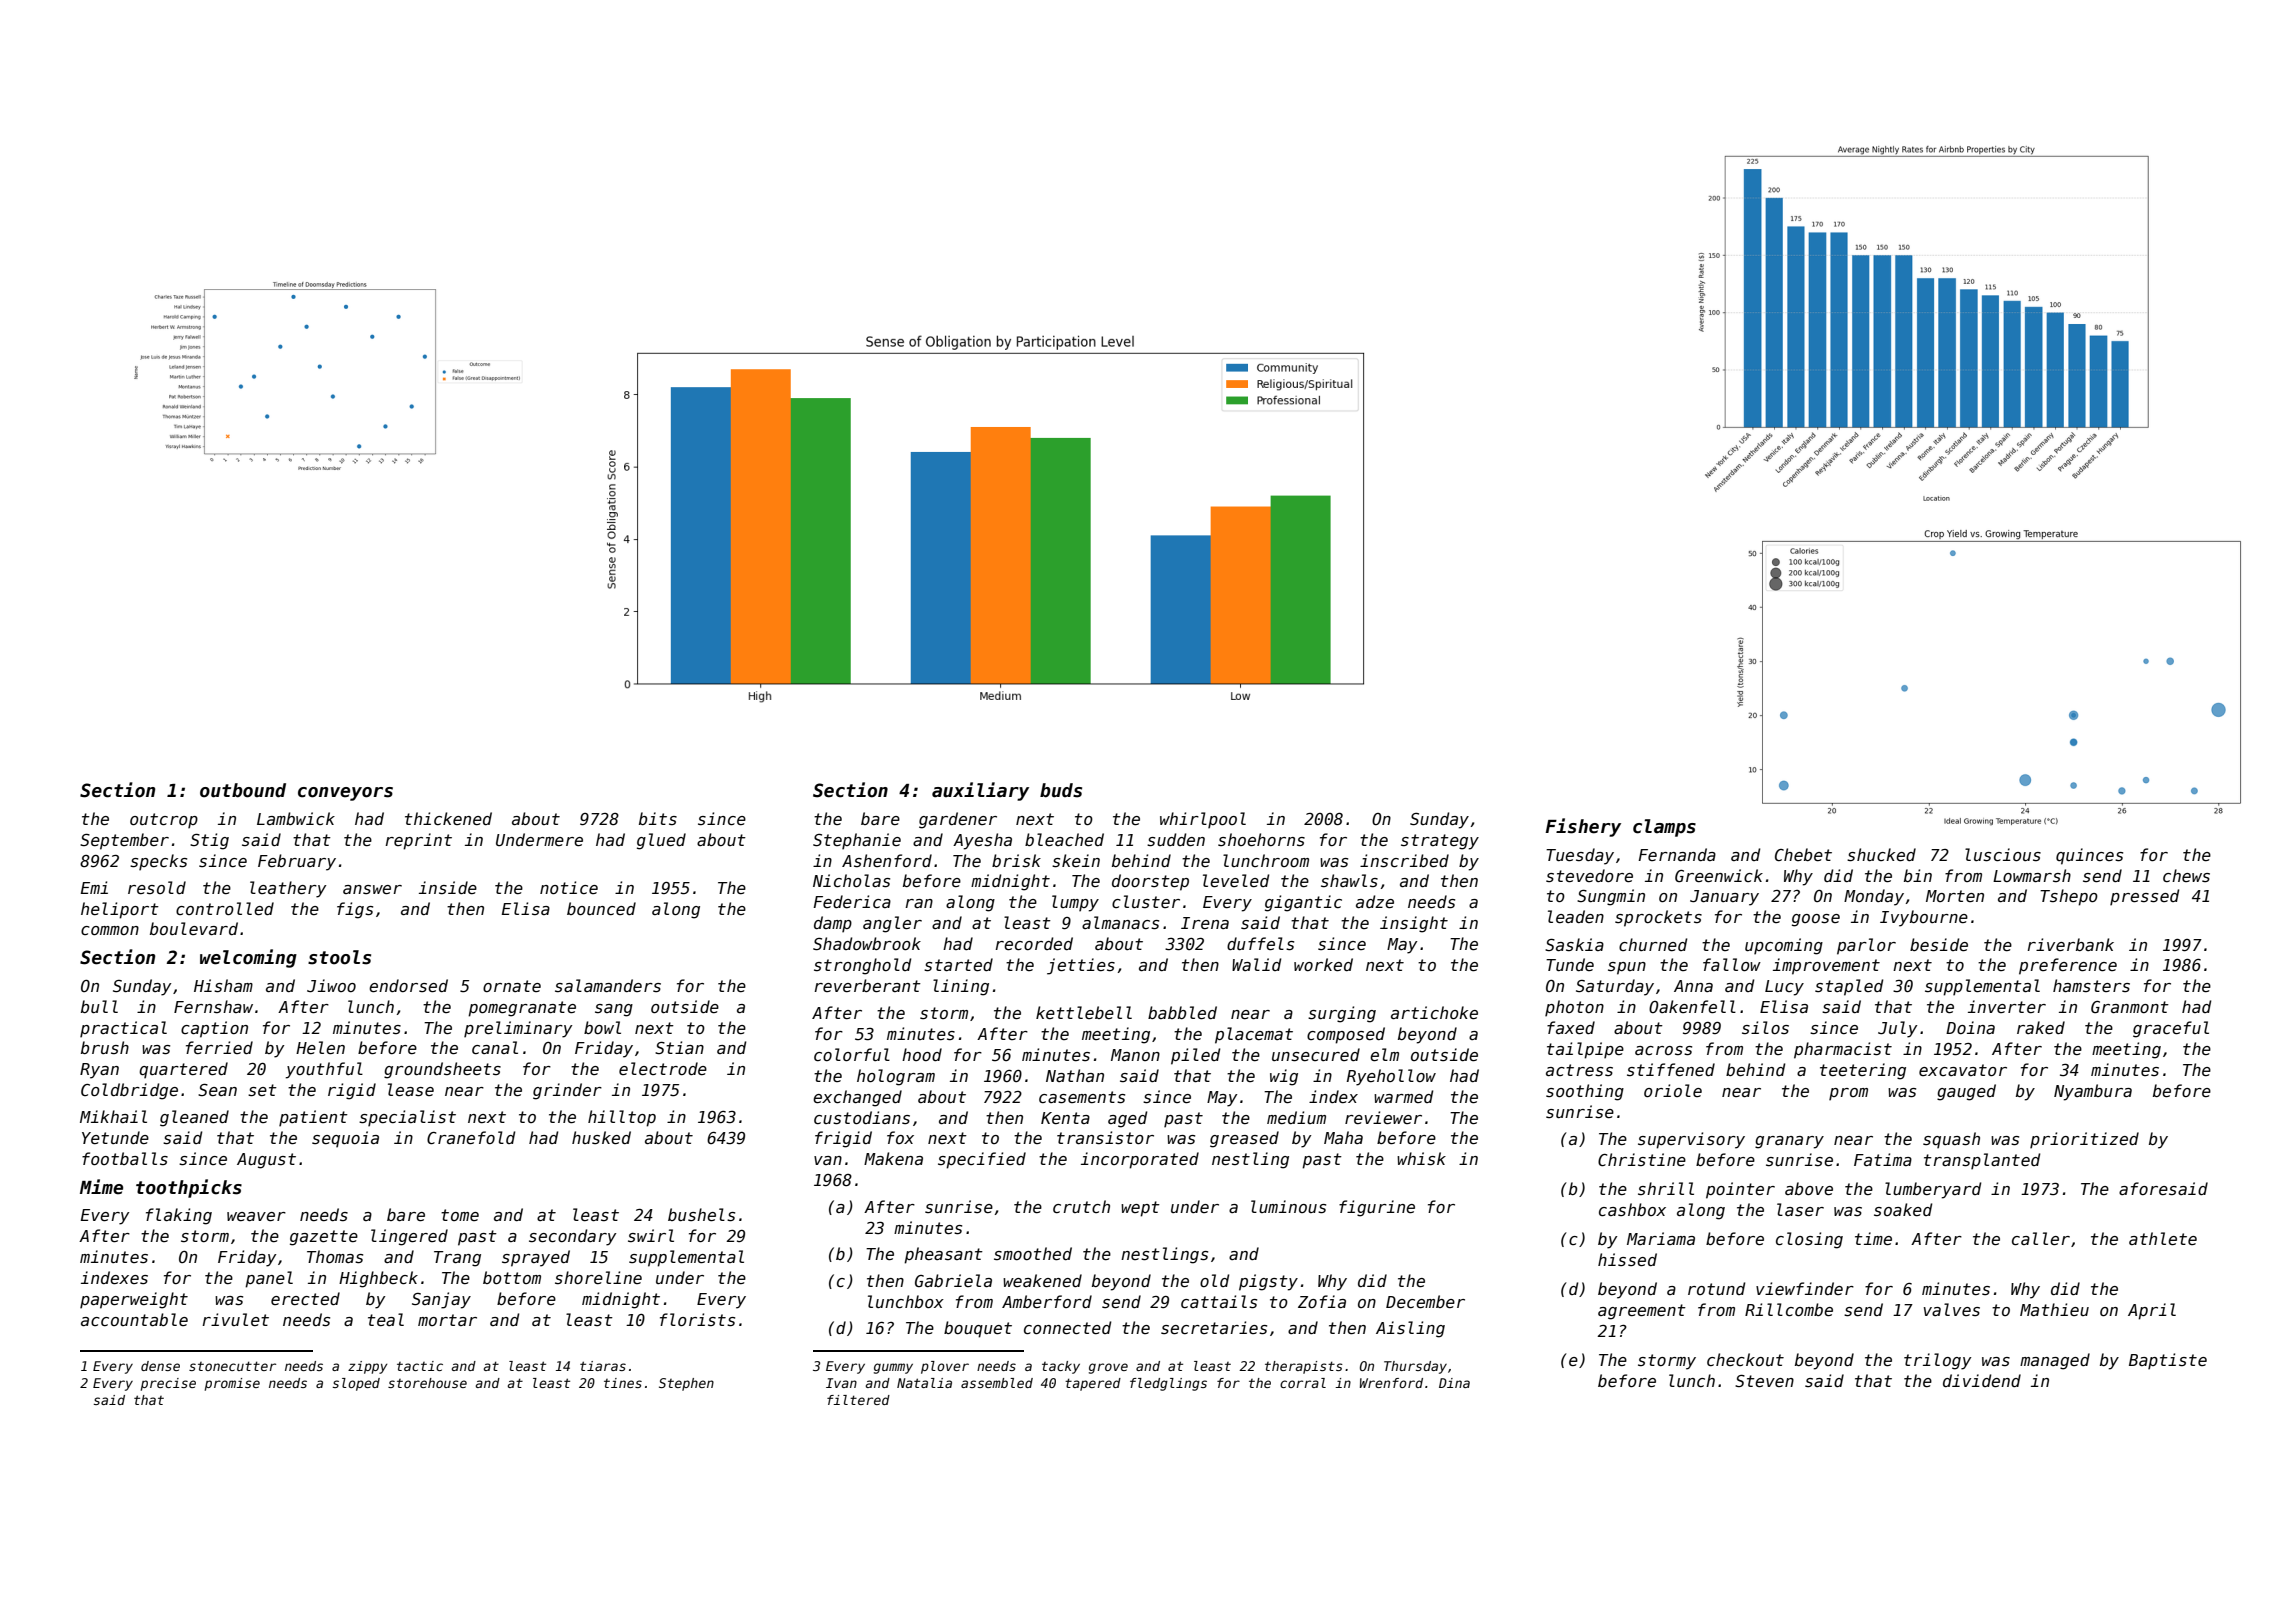 The image size is (2292, 1620). Describe the element at coordinates (168, 1384) in the image. I see `precise` at that location.
